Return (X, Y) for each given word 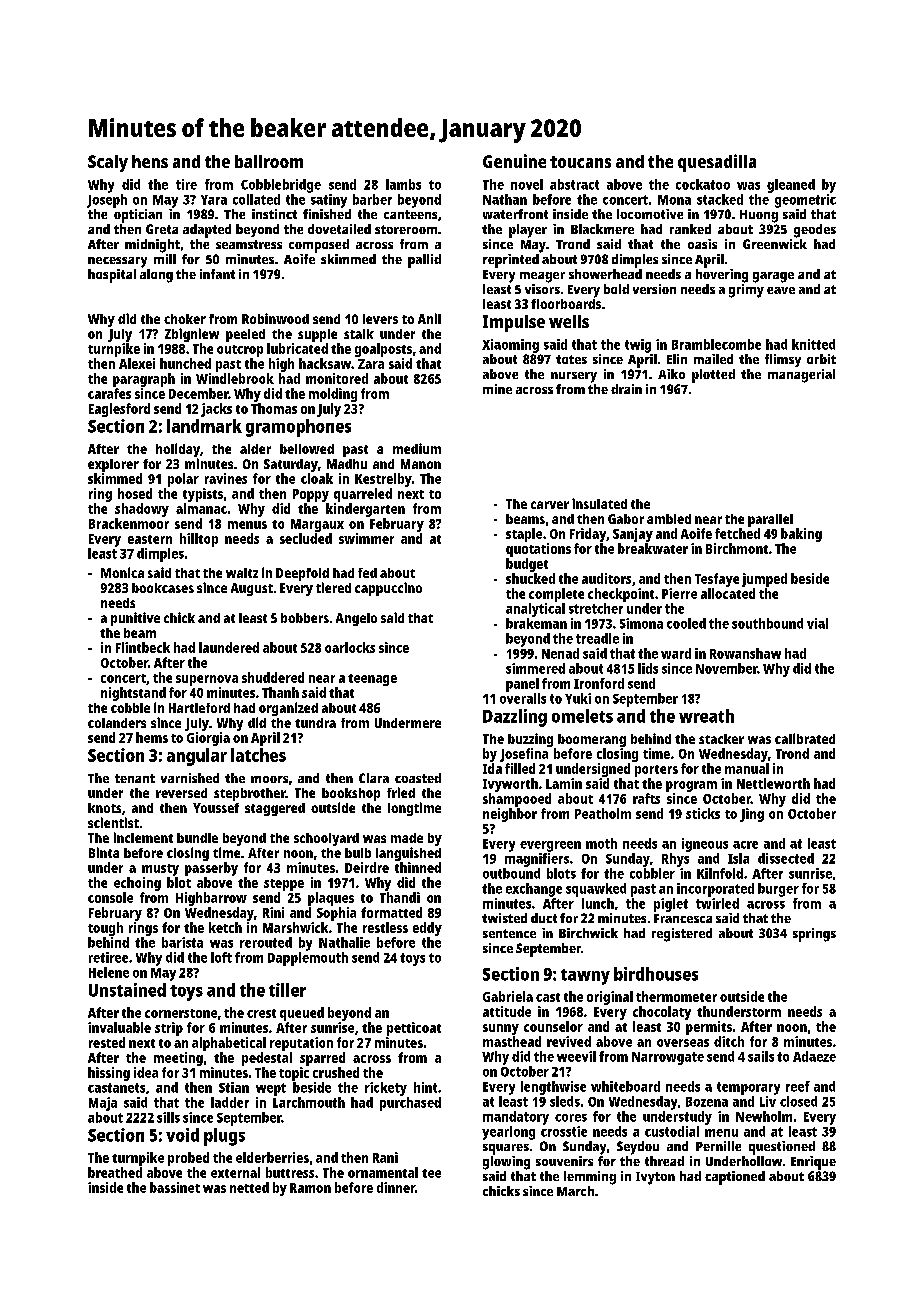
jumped (764, 580)
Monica (122, 572)
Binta (104, 852)
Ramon (310, 1188)
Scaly (108, 163)
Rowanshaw (745, 653)
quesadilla (717, 163)
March (575, 1191)
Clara (374, 778)
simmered (535, 668)
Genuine (514, 161)
